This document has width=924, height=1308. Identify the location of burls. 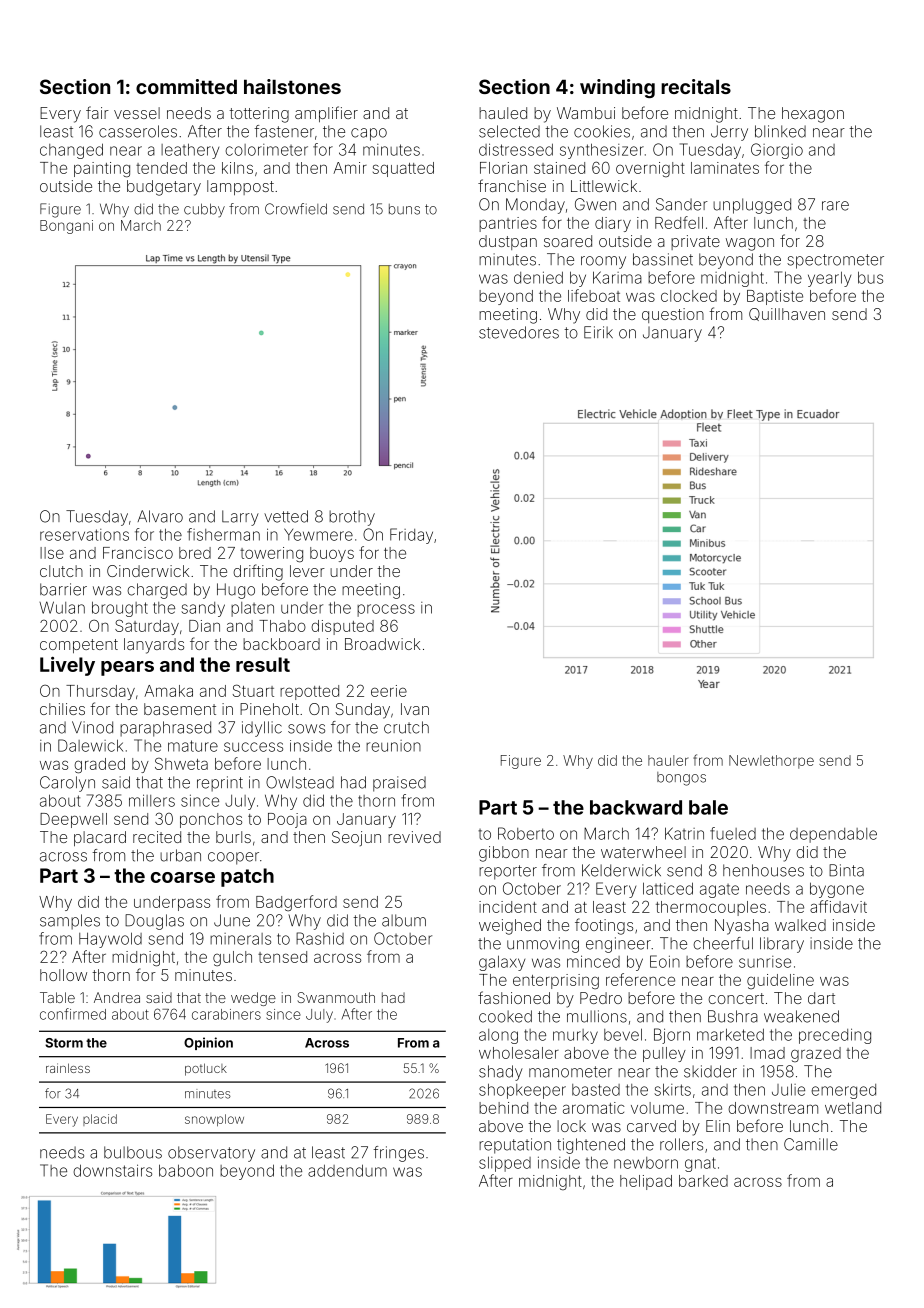
(233, 837).
